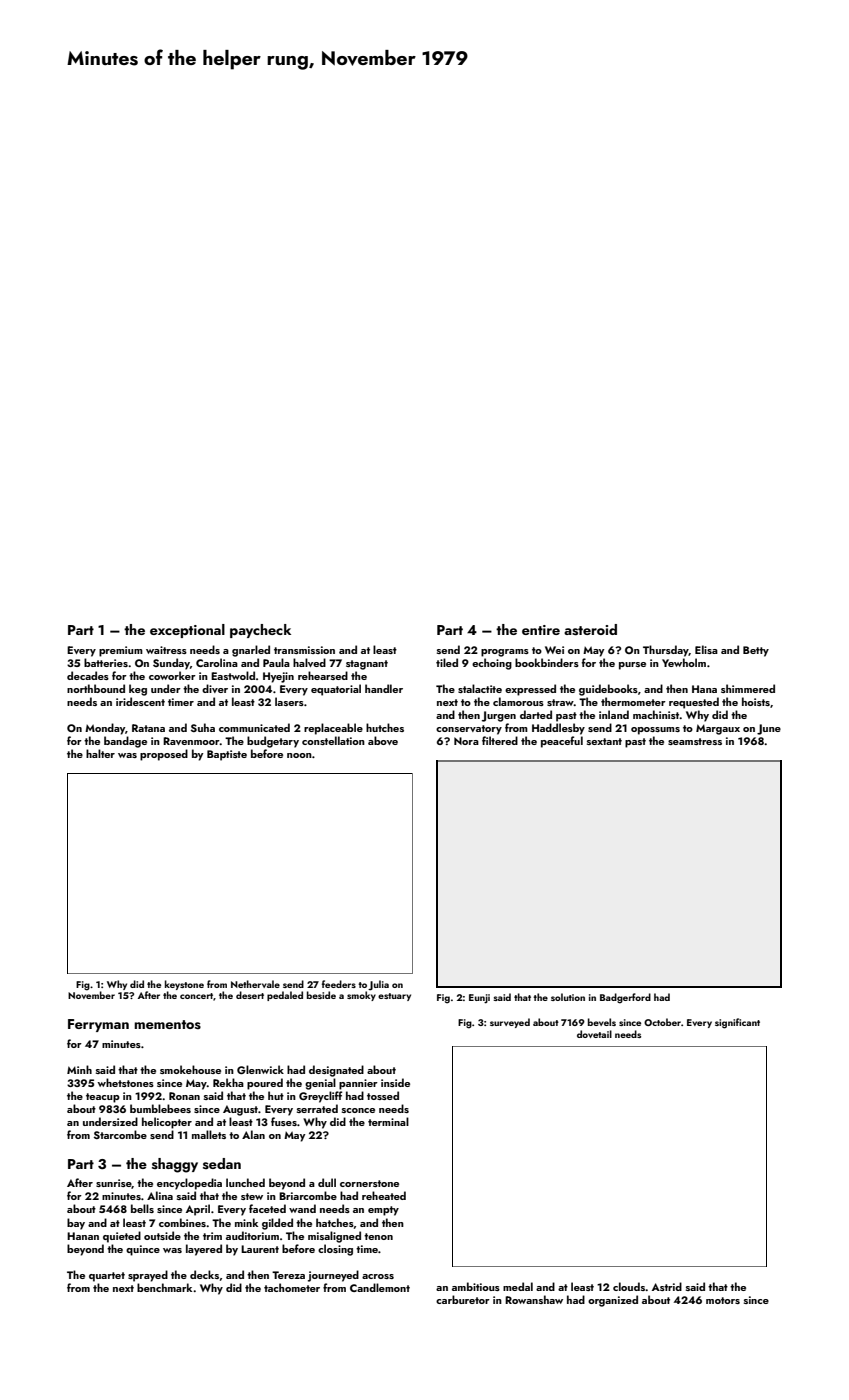 The image size is (849, 1400). Describe the element at coordinates (463, 1299) in the screenshot. I see `carburetor` at that location.
